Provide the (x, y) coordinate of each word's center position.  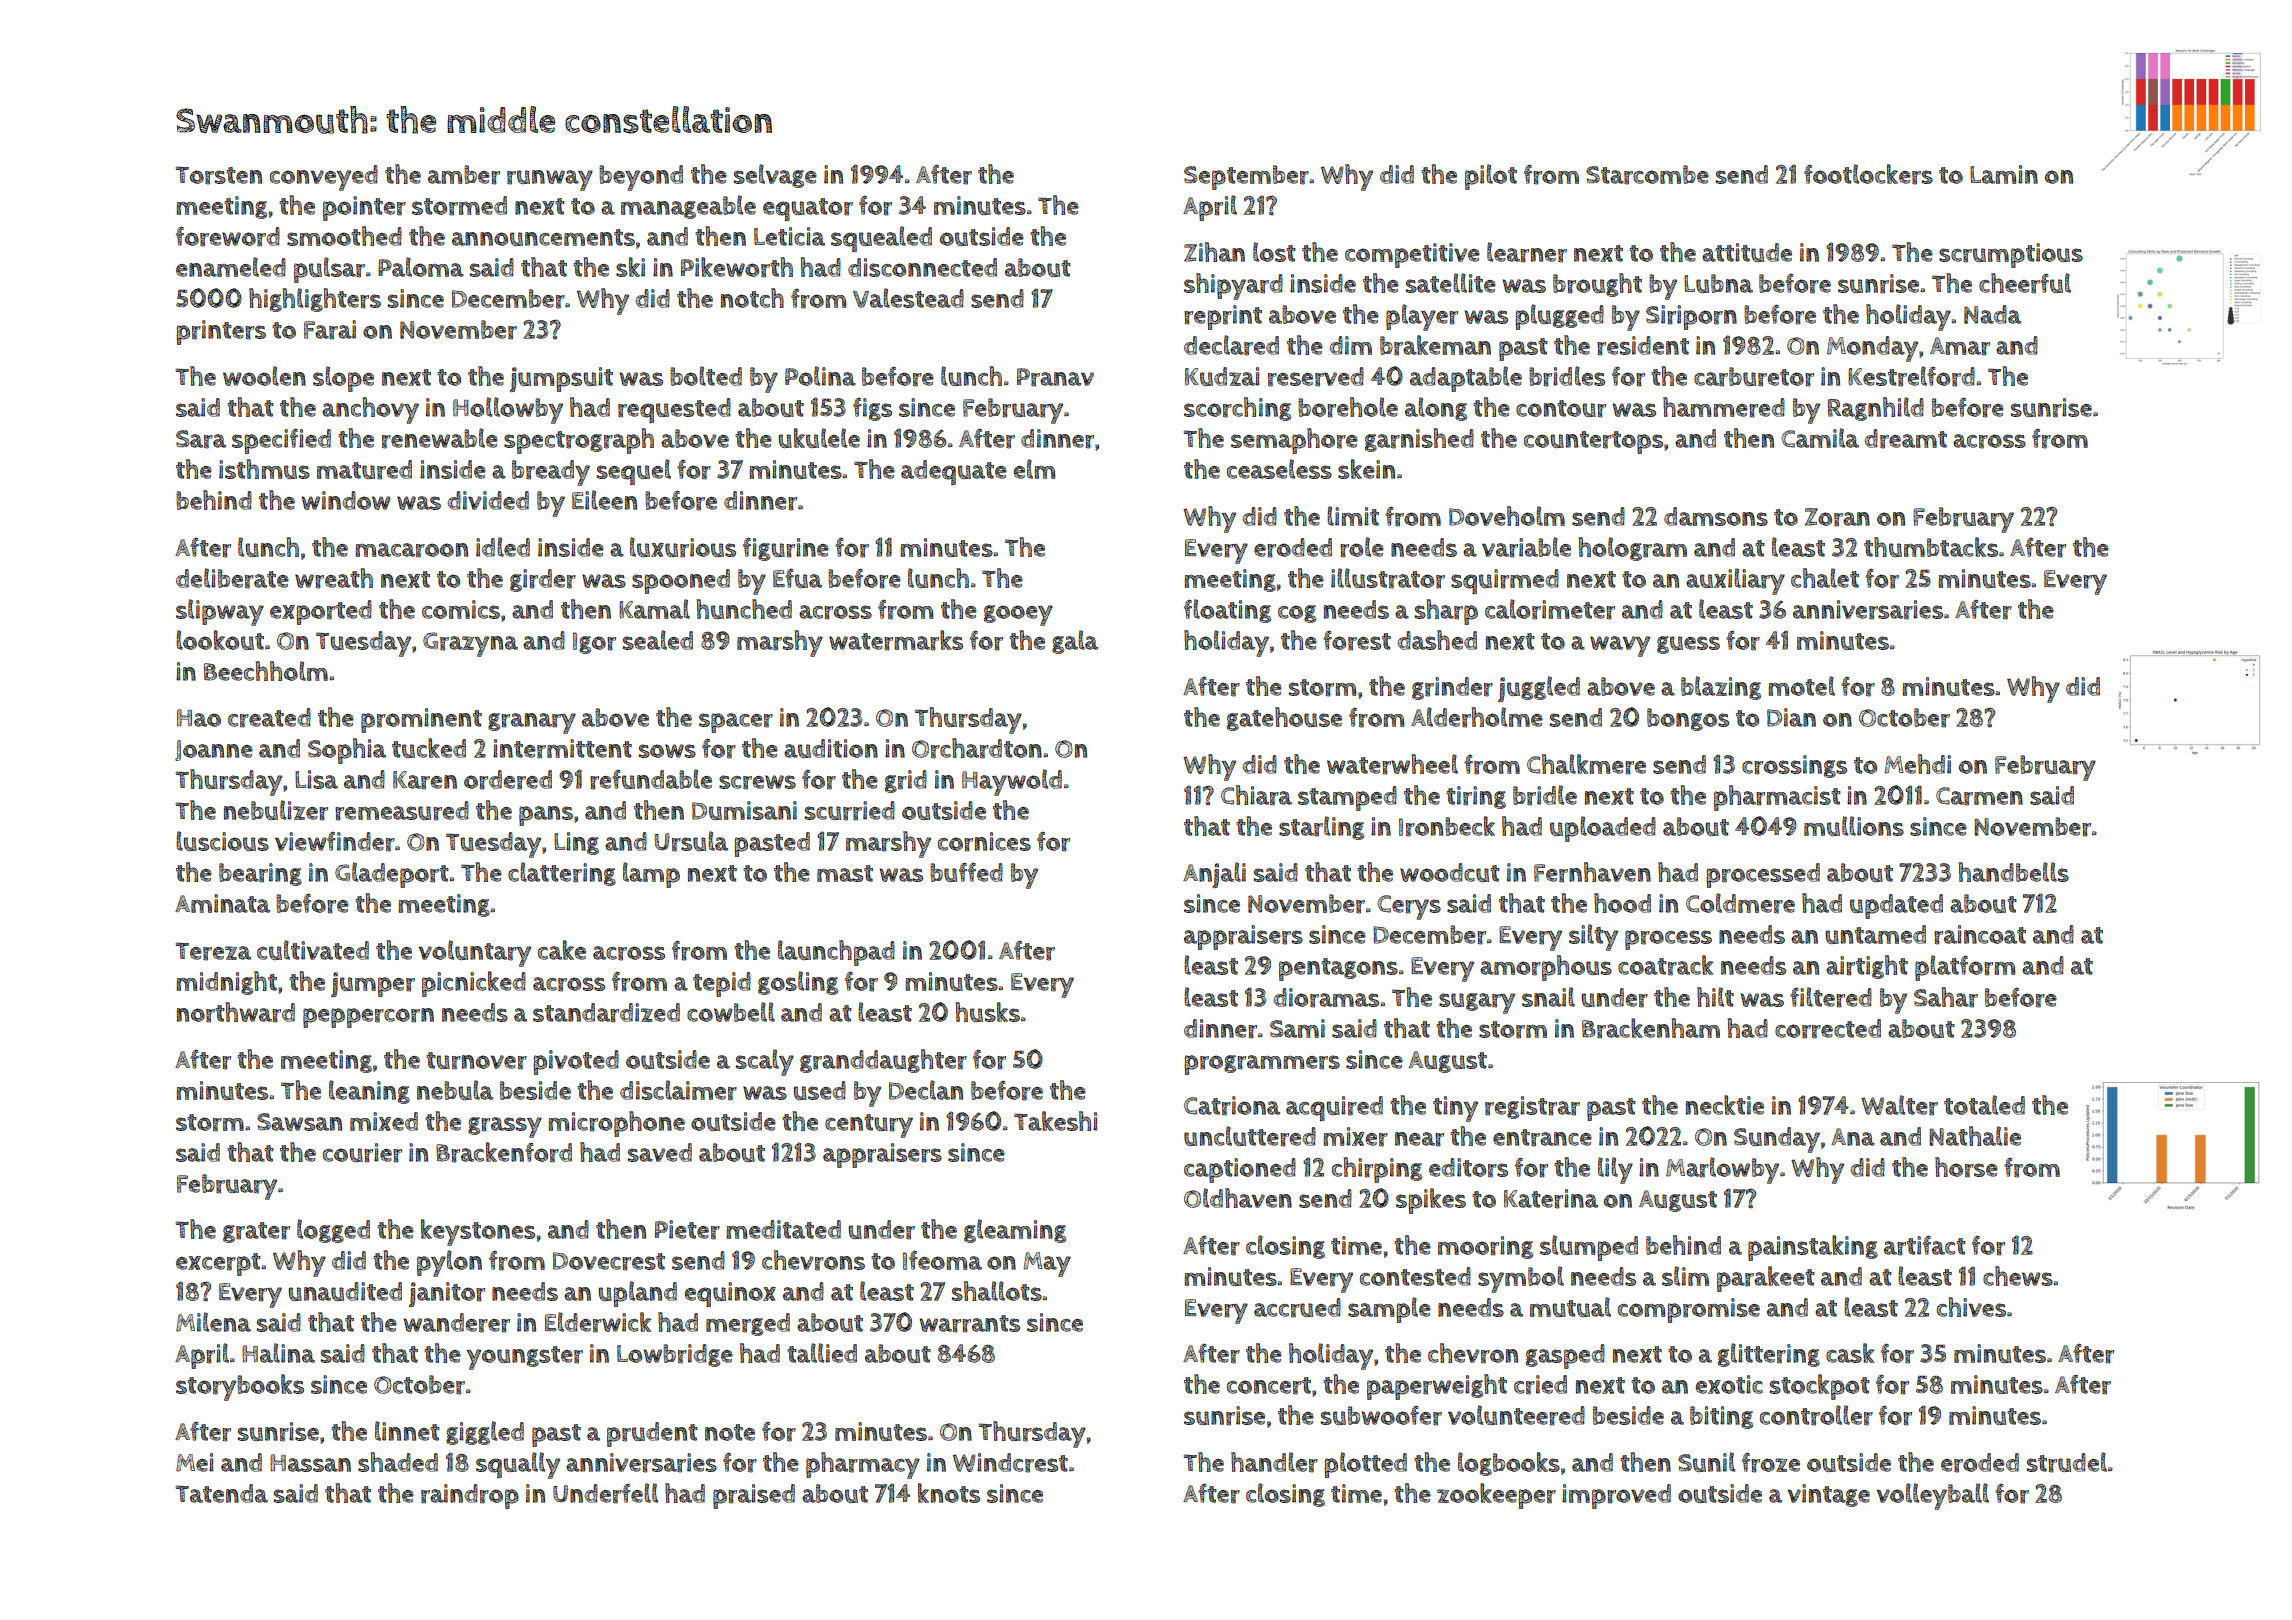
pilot (1491, 177)
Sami (1297, 1028)
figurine (786, 549)
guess (1688, 645)
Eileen (604, 500)
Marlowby (1722, 1170)
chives (1971, 1307)
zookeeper (1496, 1496)
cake (562, 950)
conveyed (324, 178)
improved (1616, 1496)
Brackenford (504, 1152)
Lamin (2004, 174)
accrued (1297, 1308)
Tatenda (221, 1493)
